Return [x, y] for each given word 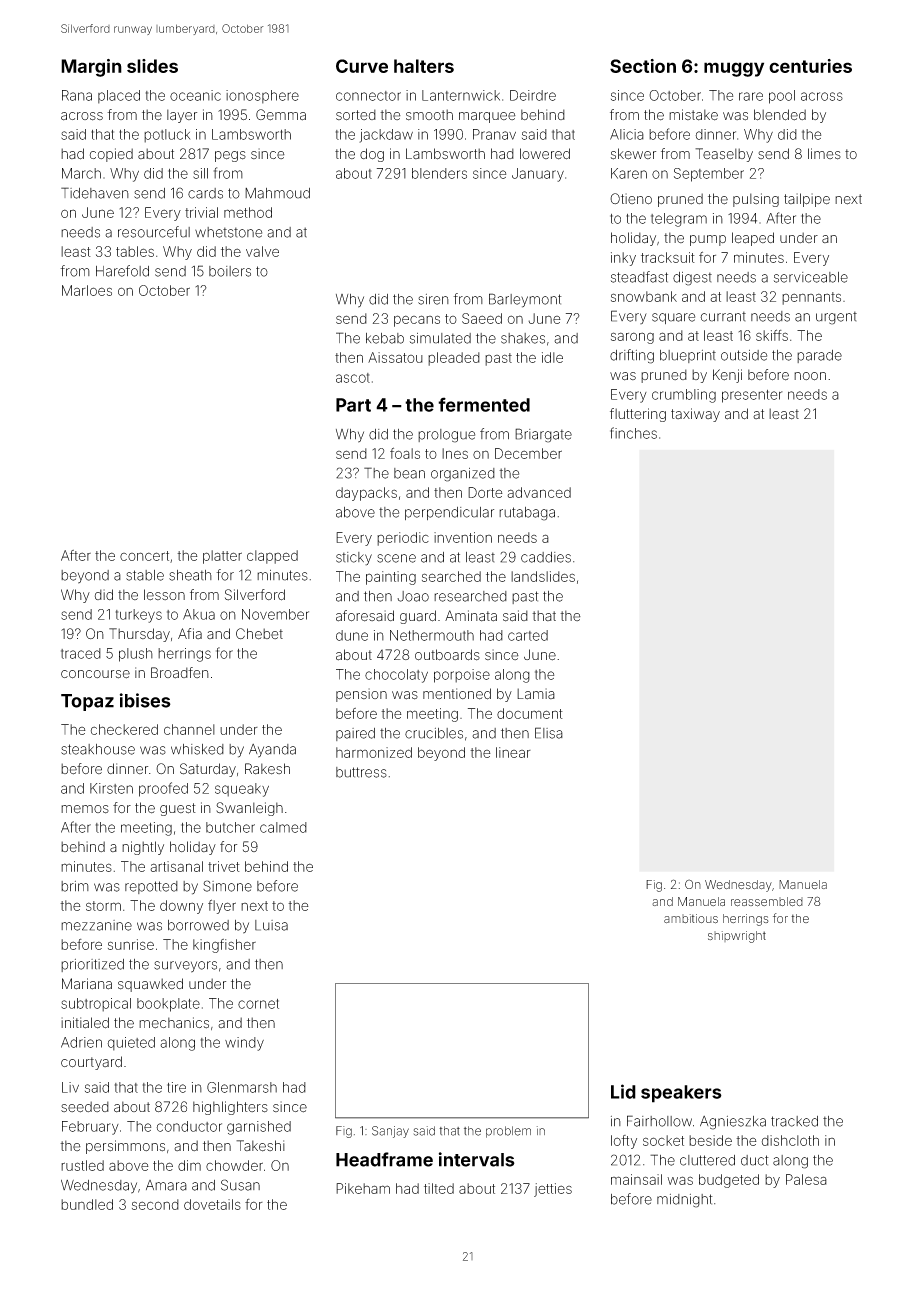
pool [782, 97]
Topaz [87, 702]
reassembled [767, 902]
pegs [230, 156]
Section [643, 66]
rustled [82, 1165]
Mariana [87, 984]
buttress [361, 772]
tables [135, 251]
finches [633, 433]
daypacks [366, 494]
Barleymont [525, 300]
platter [222, 557]
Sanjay [390, 1132]
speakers [681, 1094]
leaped [753, 239]
